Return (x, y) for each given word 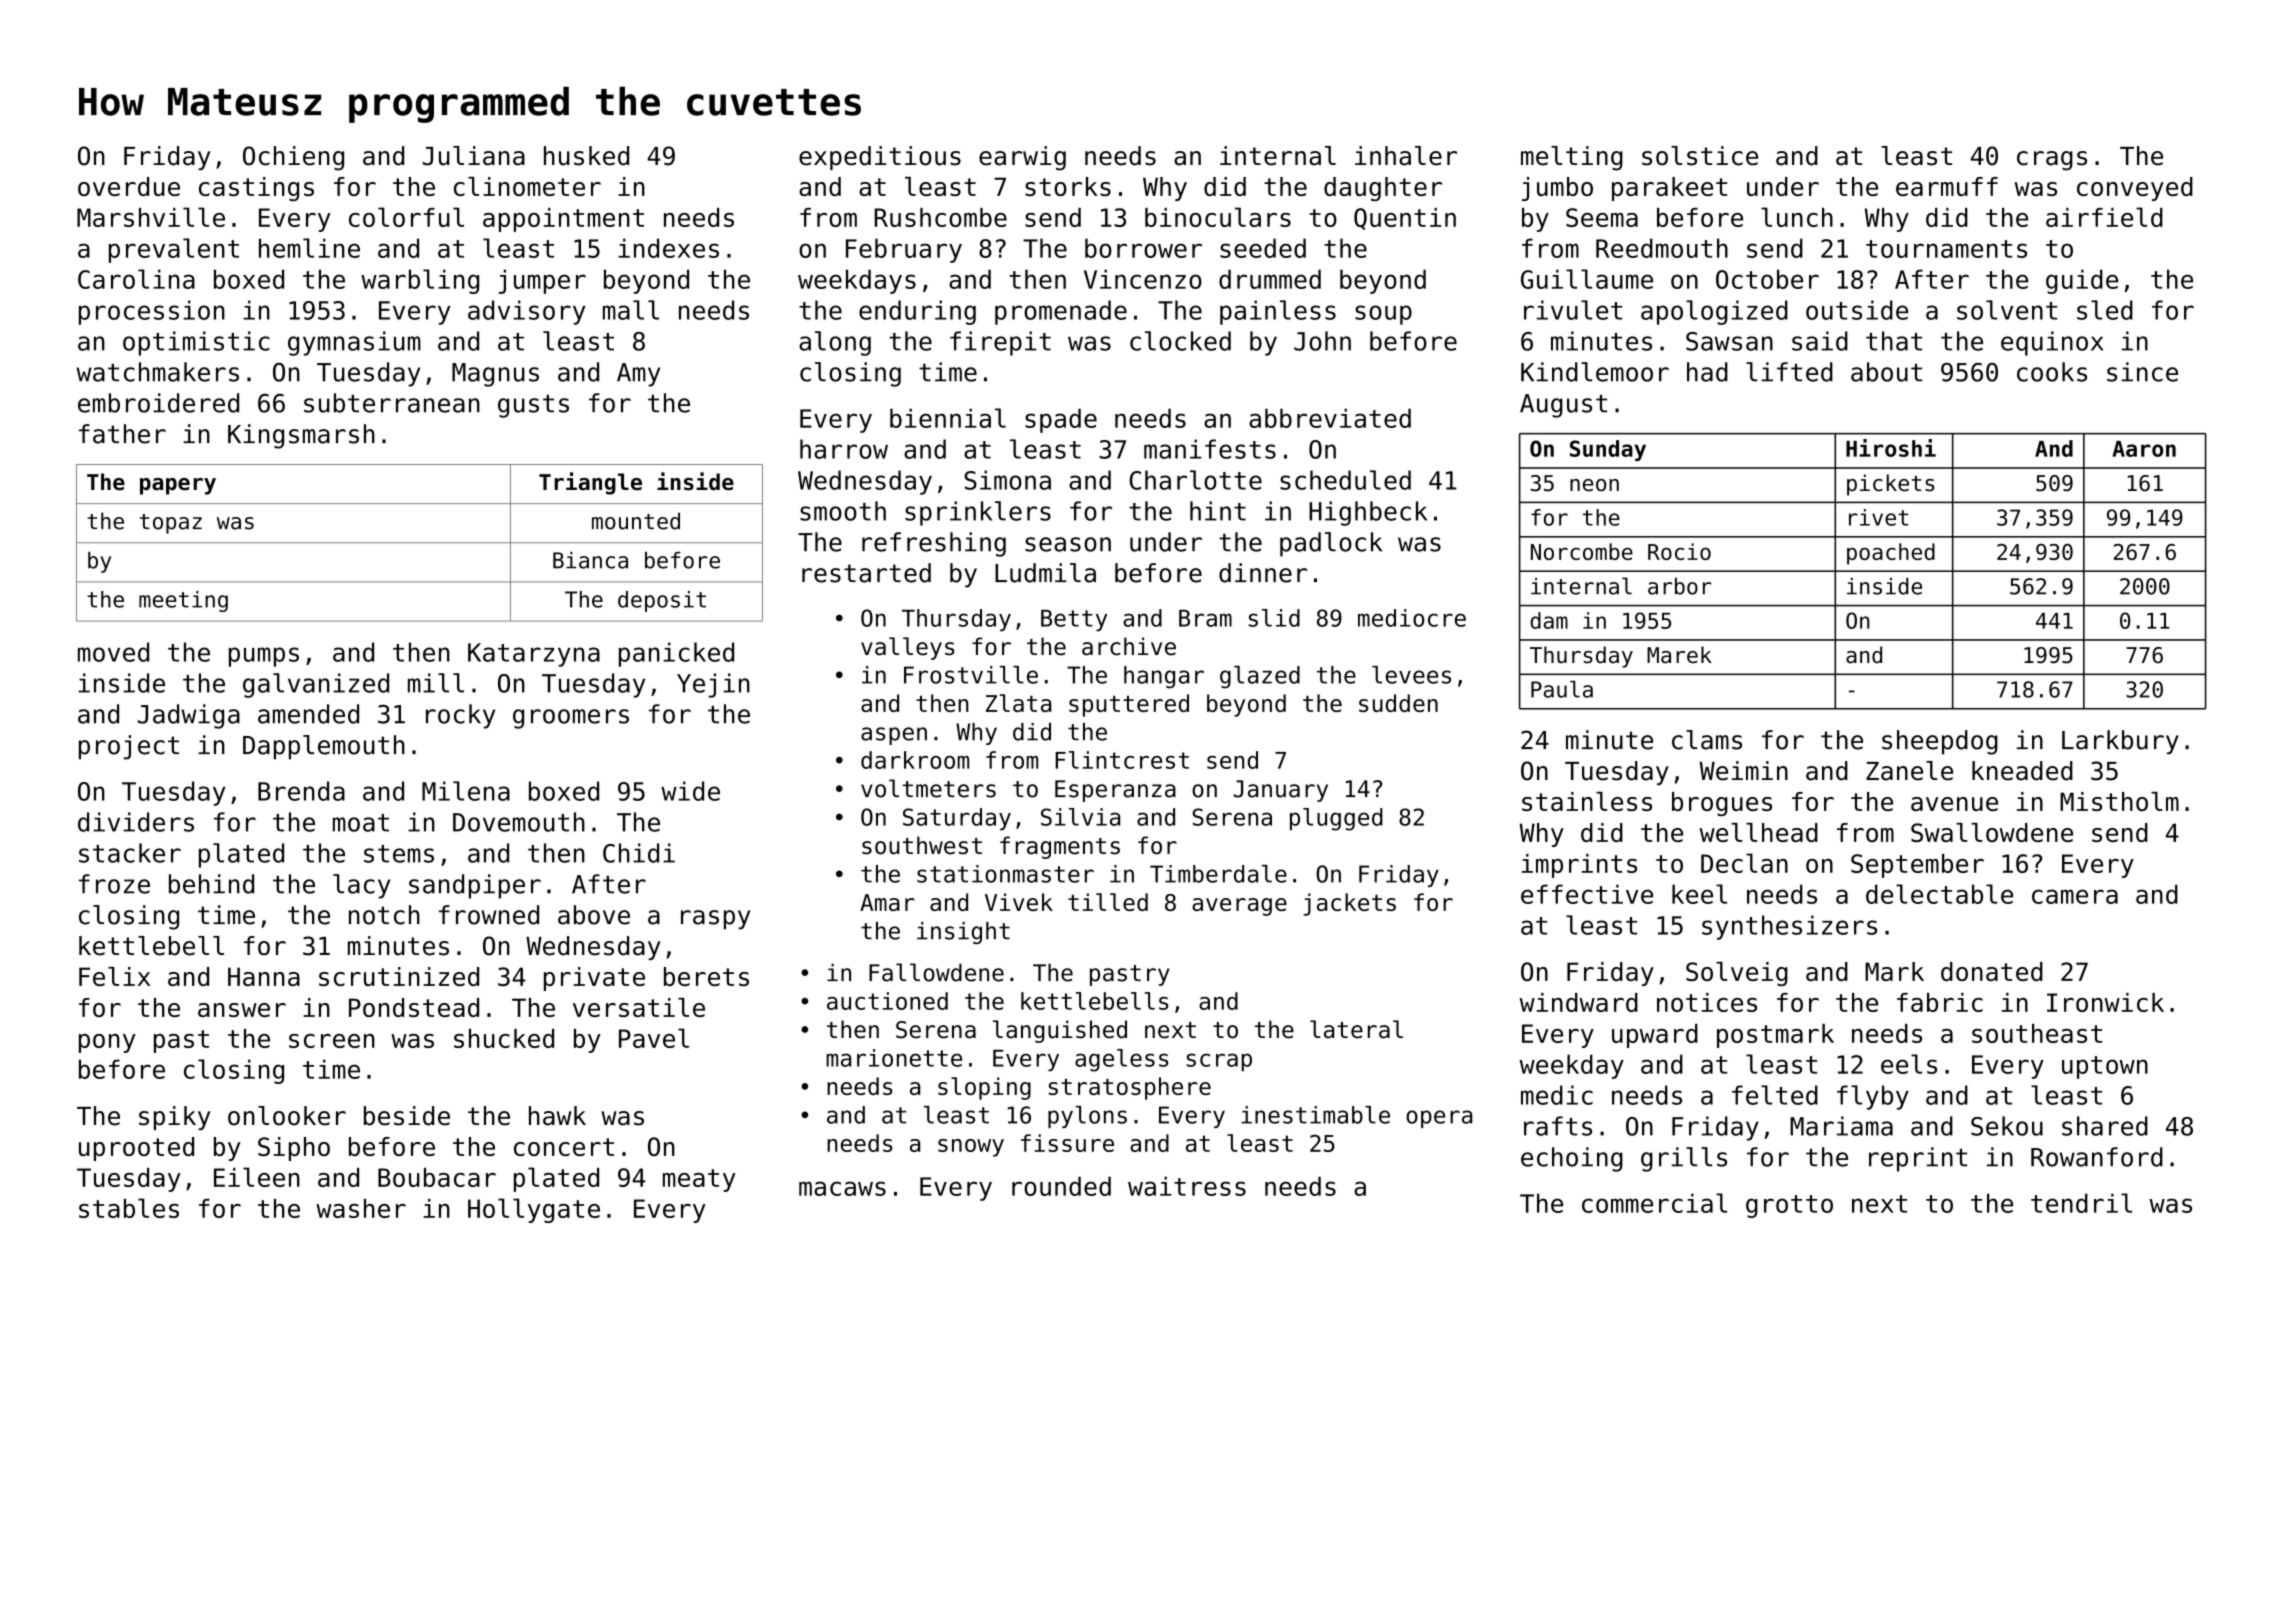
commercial (1654, 1203)
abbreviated (1330, 418)
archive (1129, 646)
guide (2082, 281)
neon (1594, 485)
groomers (571, 719)
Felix (114, 976)
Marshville (151, 217)
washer (361, 1208)
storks (1068, 186)
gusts (533, 406)
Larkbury (2120, 742)
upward (1655, 1036)
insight (963, 933)
